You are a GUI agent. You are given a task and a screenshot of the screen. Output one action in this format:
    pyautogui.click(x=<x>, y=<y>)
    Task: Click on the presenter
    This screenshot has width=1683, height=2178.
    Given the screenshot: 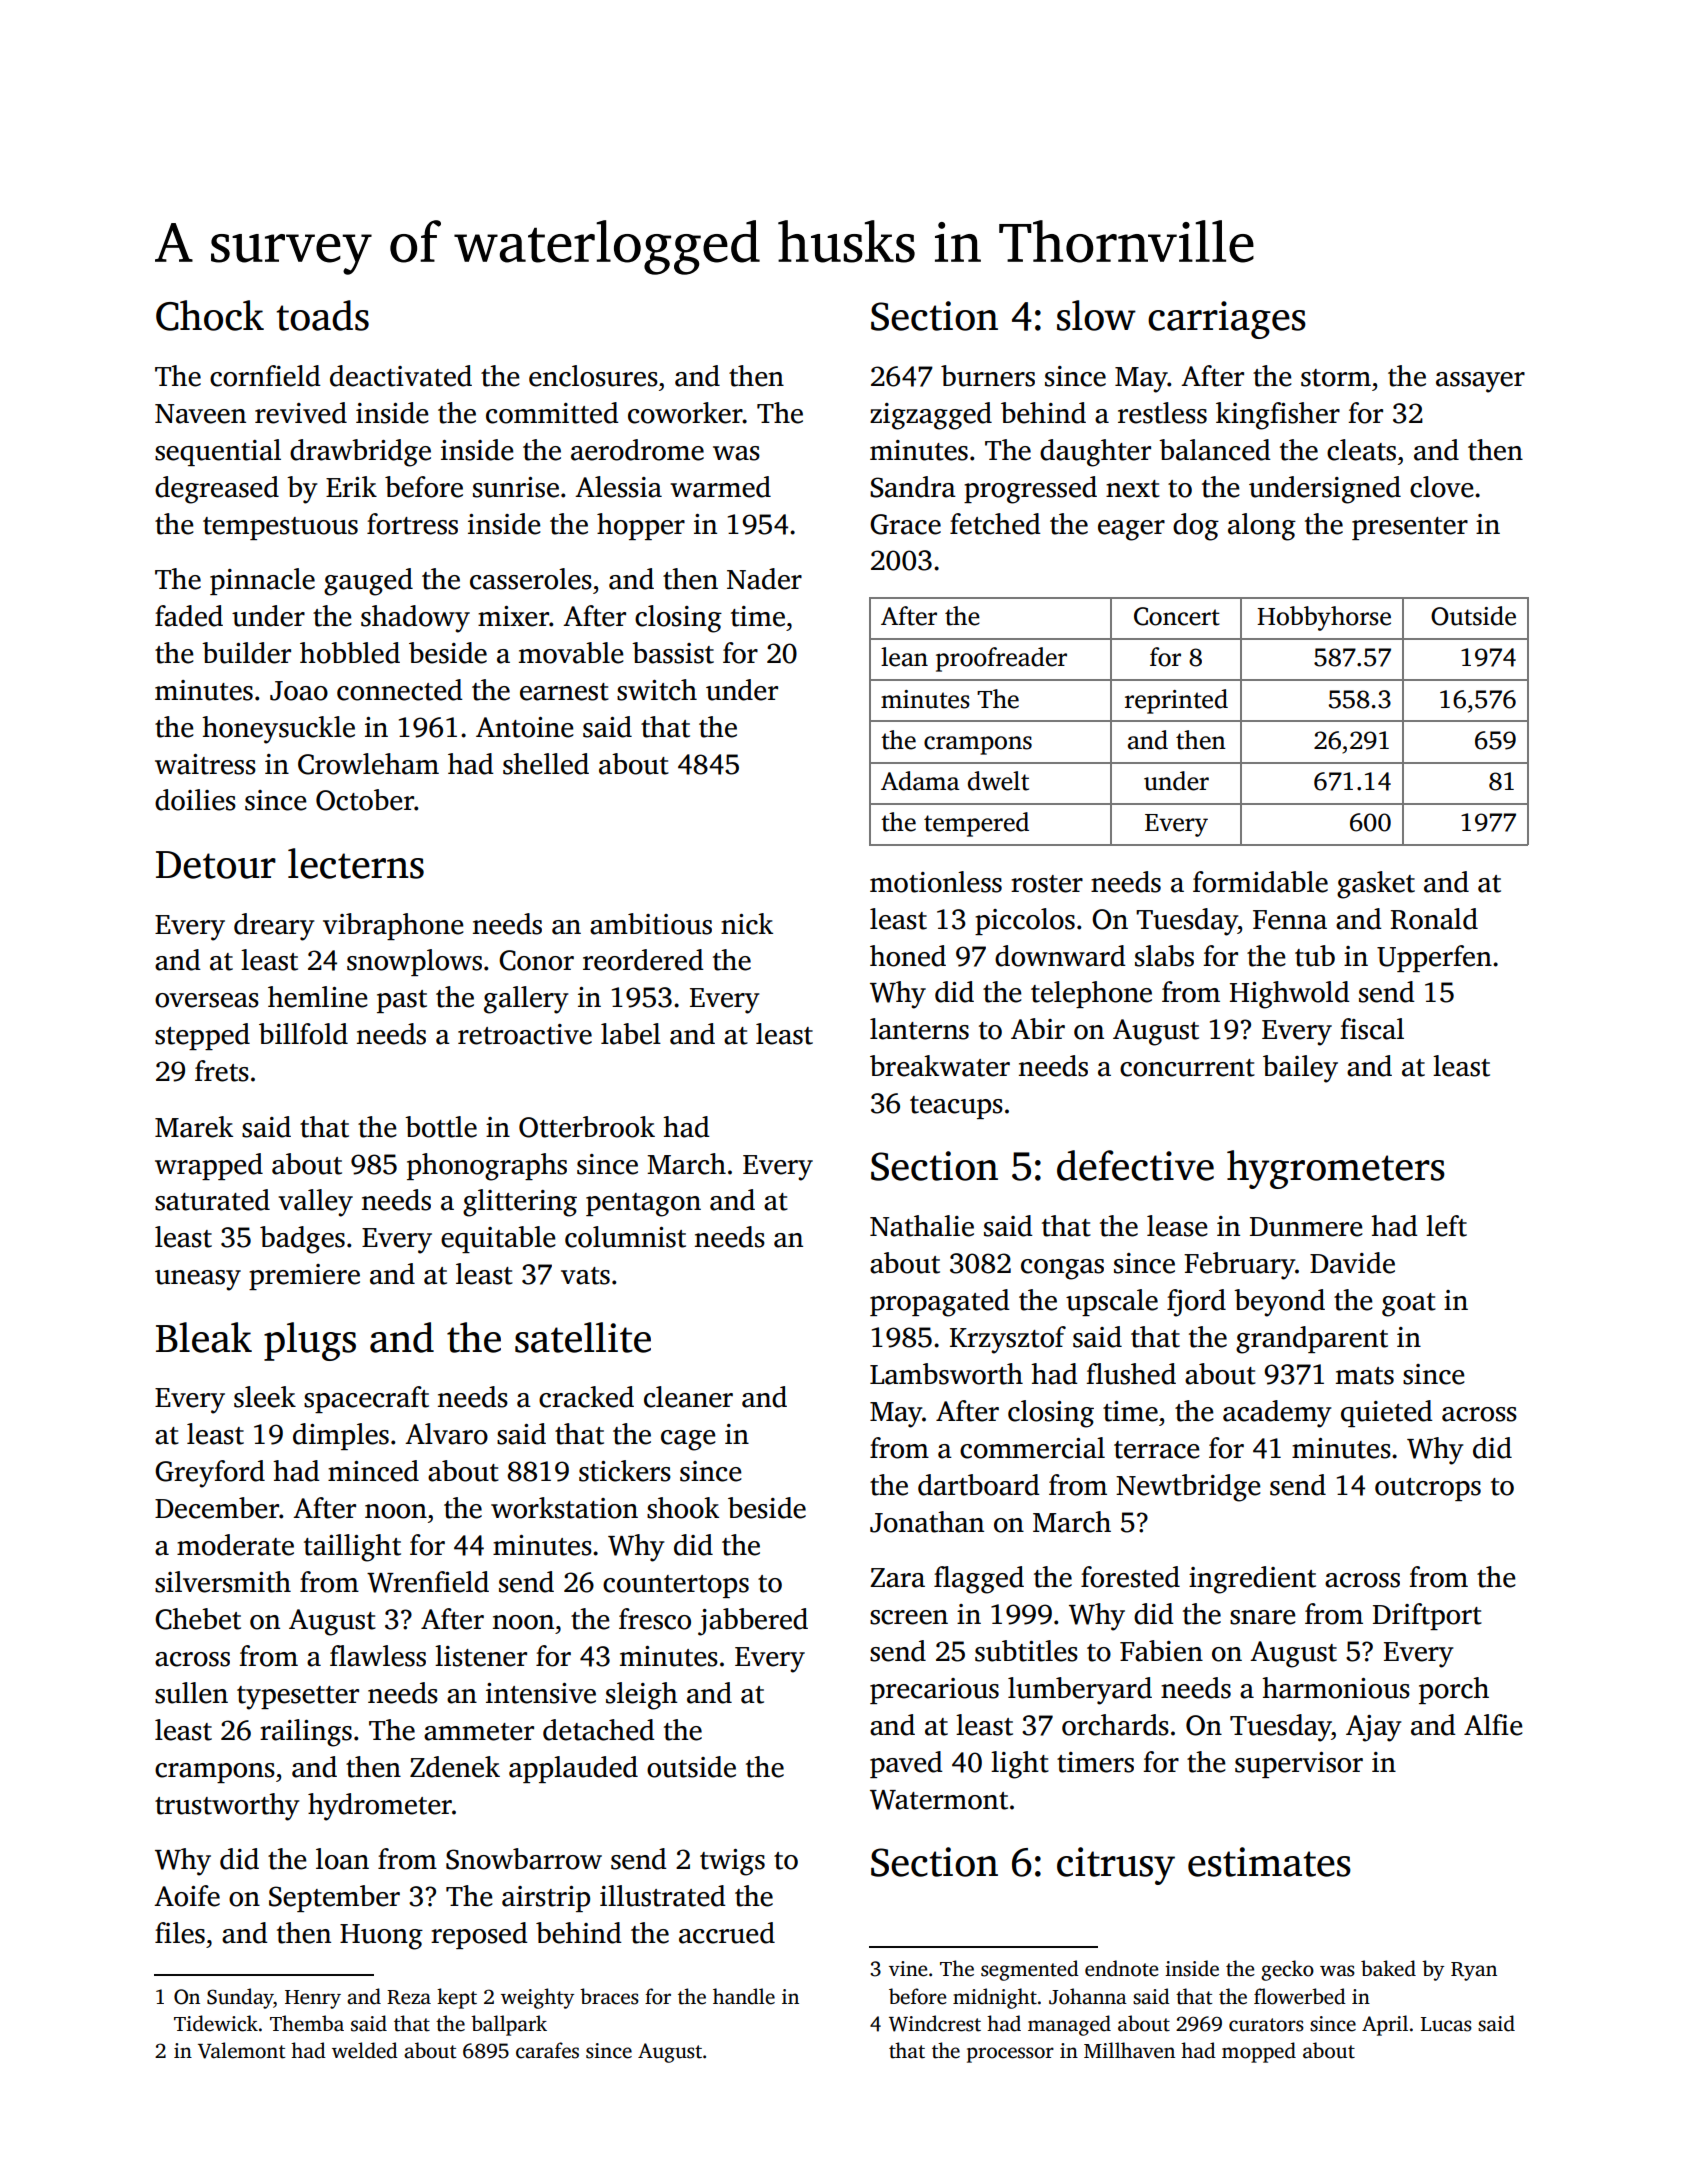 What is the action you would take?
    pyautogui.click(x=1410, y=528)
